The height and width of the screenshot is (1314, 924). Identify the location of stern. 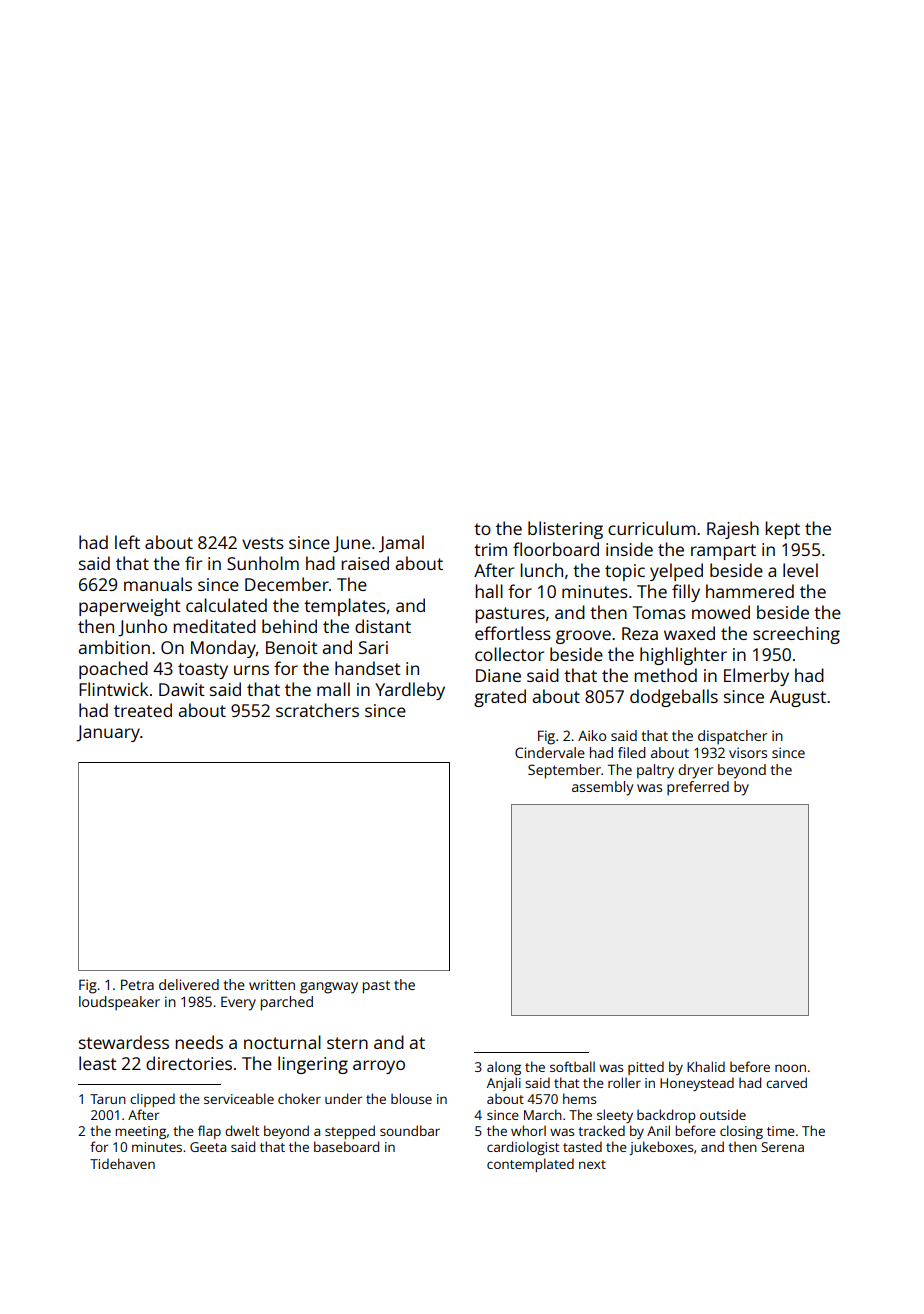
(347, 1043).
